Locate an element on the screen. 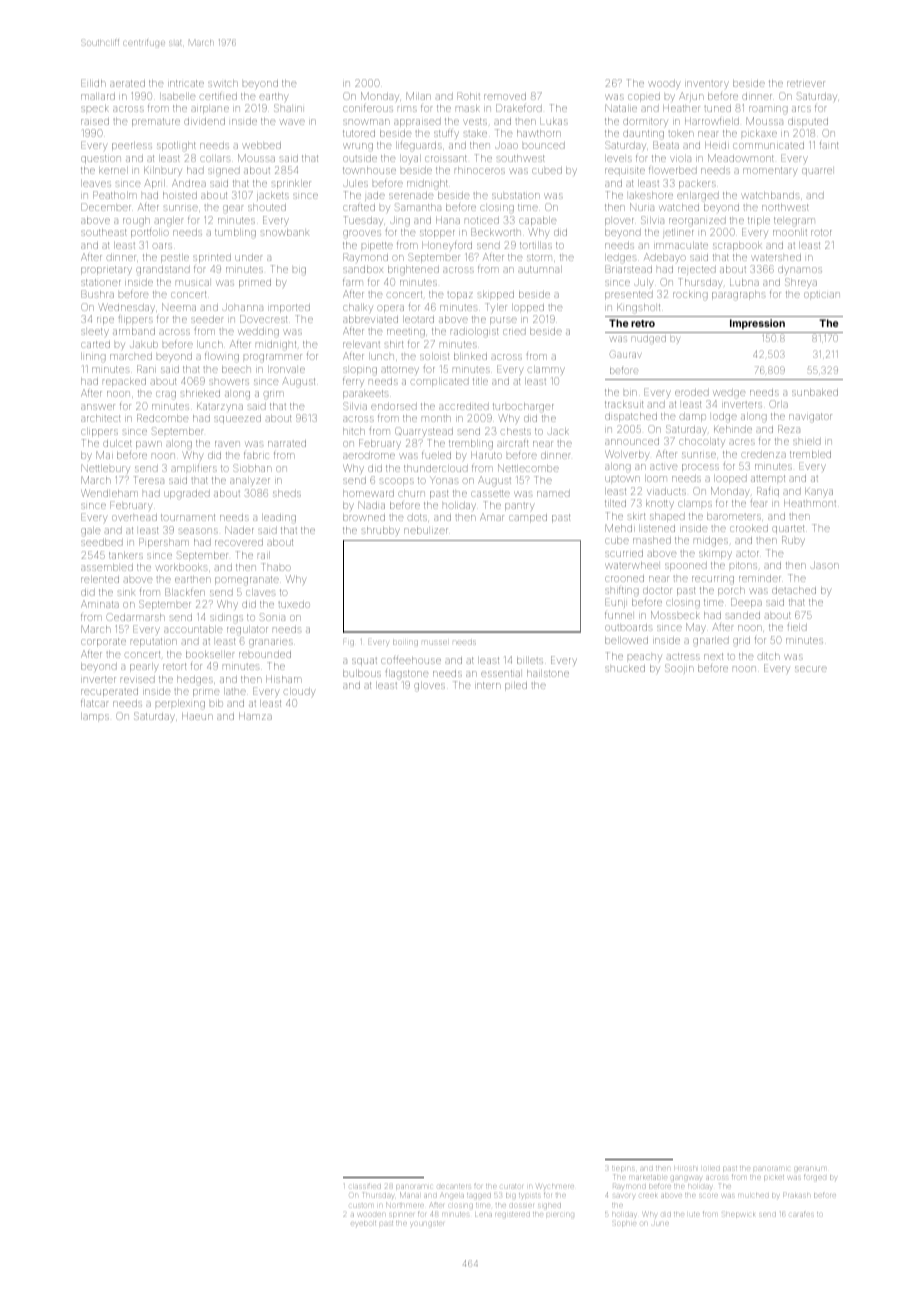 The image size is (924, 1308). switch is located at coordinates (223, 83).
